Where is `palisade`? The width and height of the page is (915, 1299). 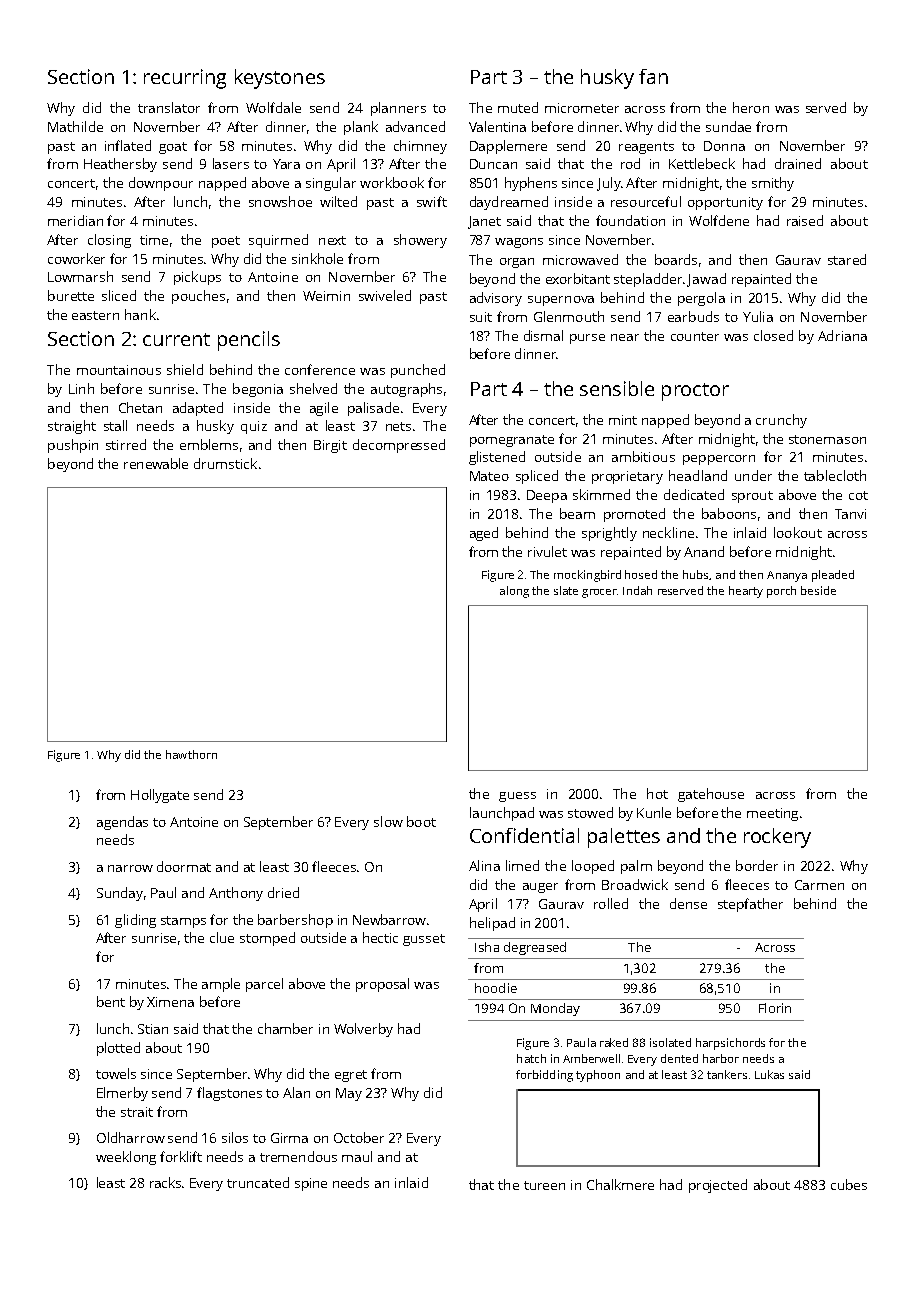
palisade is located at coordinates (373, 409).
